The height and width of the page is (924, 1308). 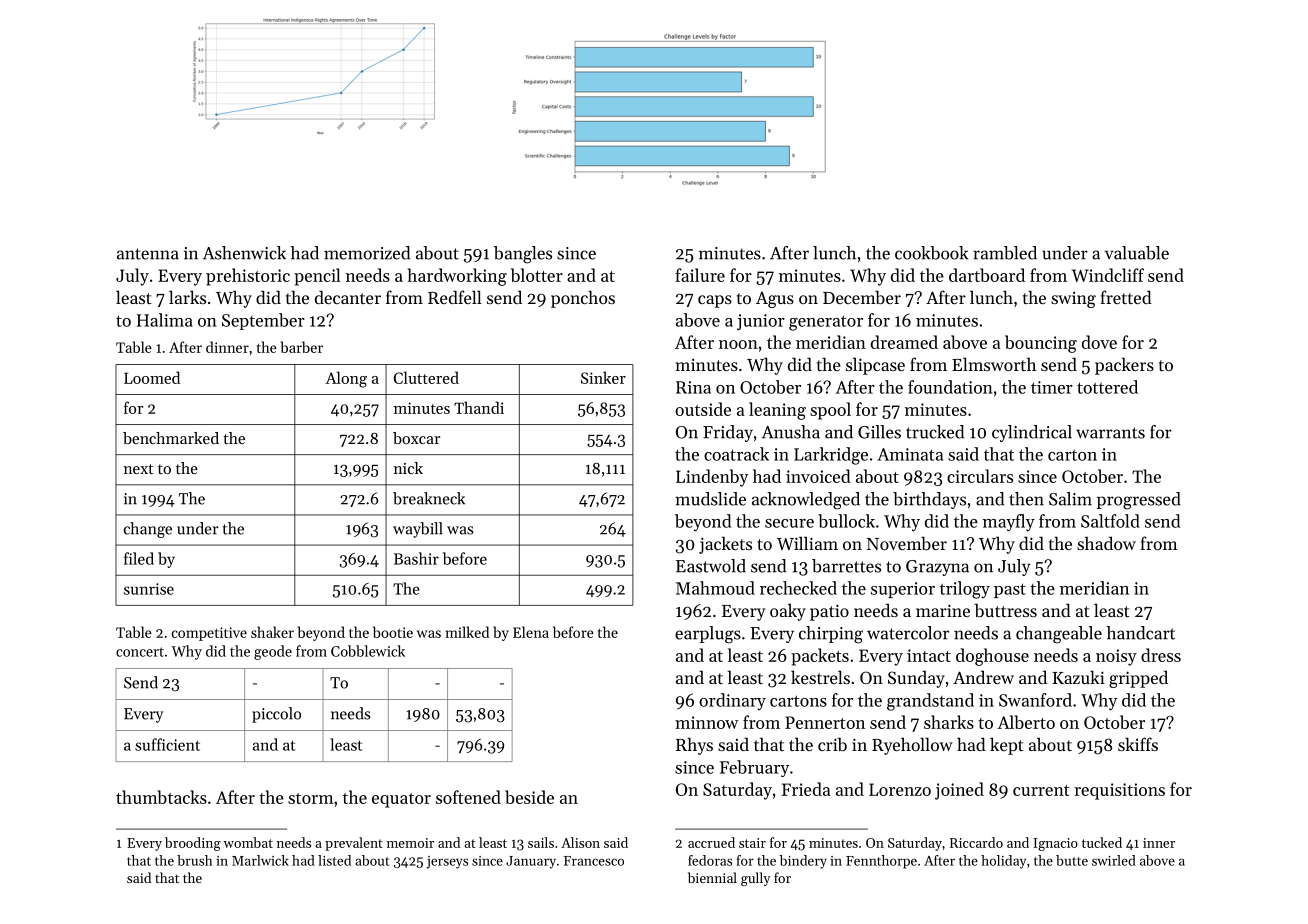 I want to click on birthdays, so click(x=929, y=500).
